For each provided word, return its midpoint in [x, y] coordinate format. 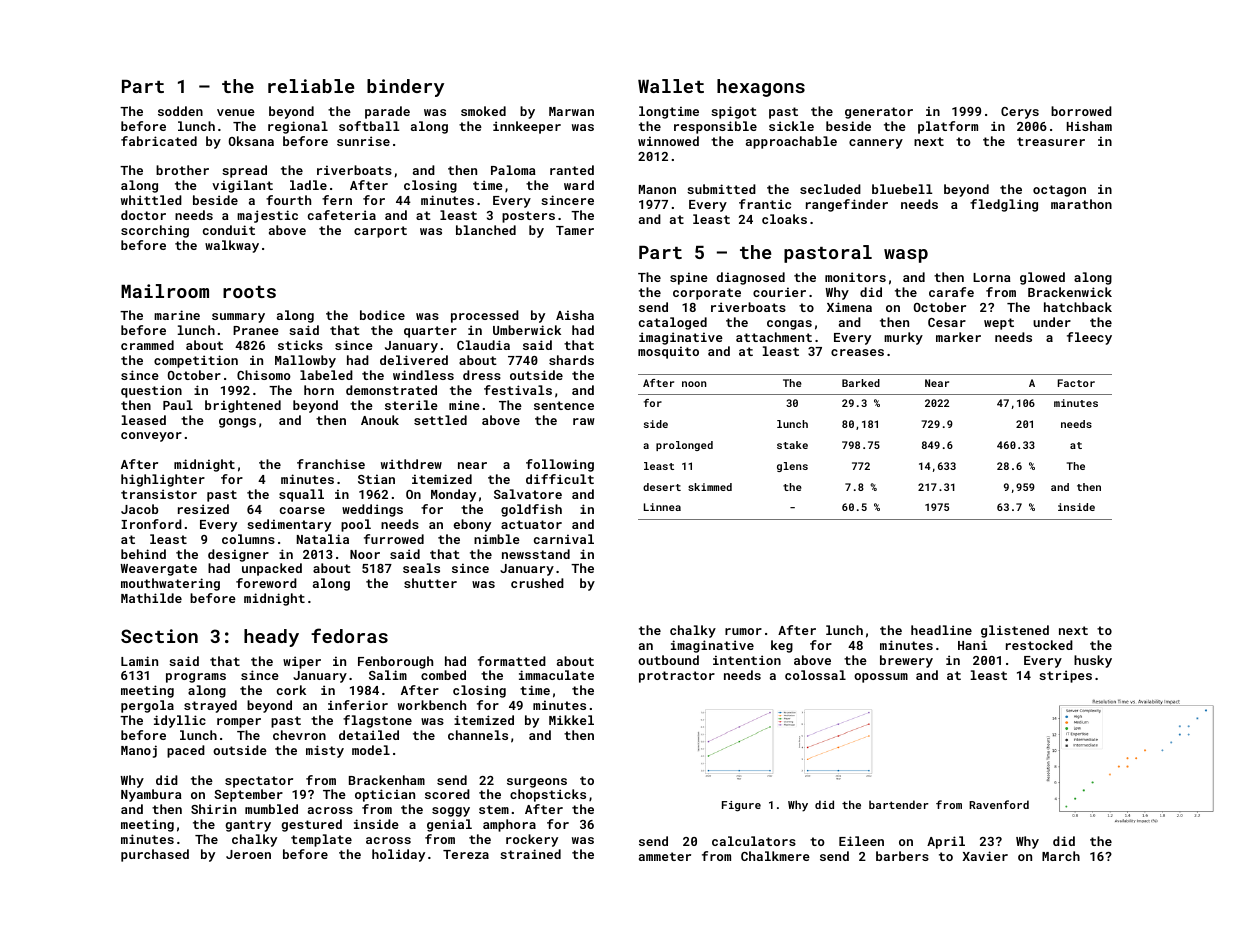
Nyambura [151, 795]
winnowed [668, 141]
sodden [180, 111]
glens [792, 467]
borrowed [1081, 111]
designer [238, 555]
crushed [537, 583]
